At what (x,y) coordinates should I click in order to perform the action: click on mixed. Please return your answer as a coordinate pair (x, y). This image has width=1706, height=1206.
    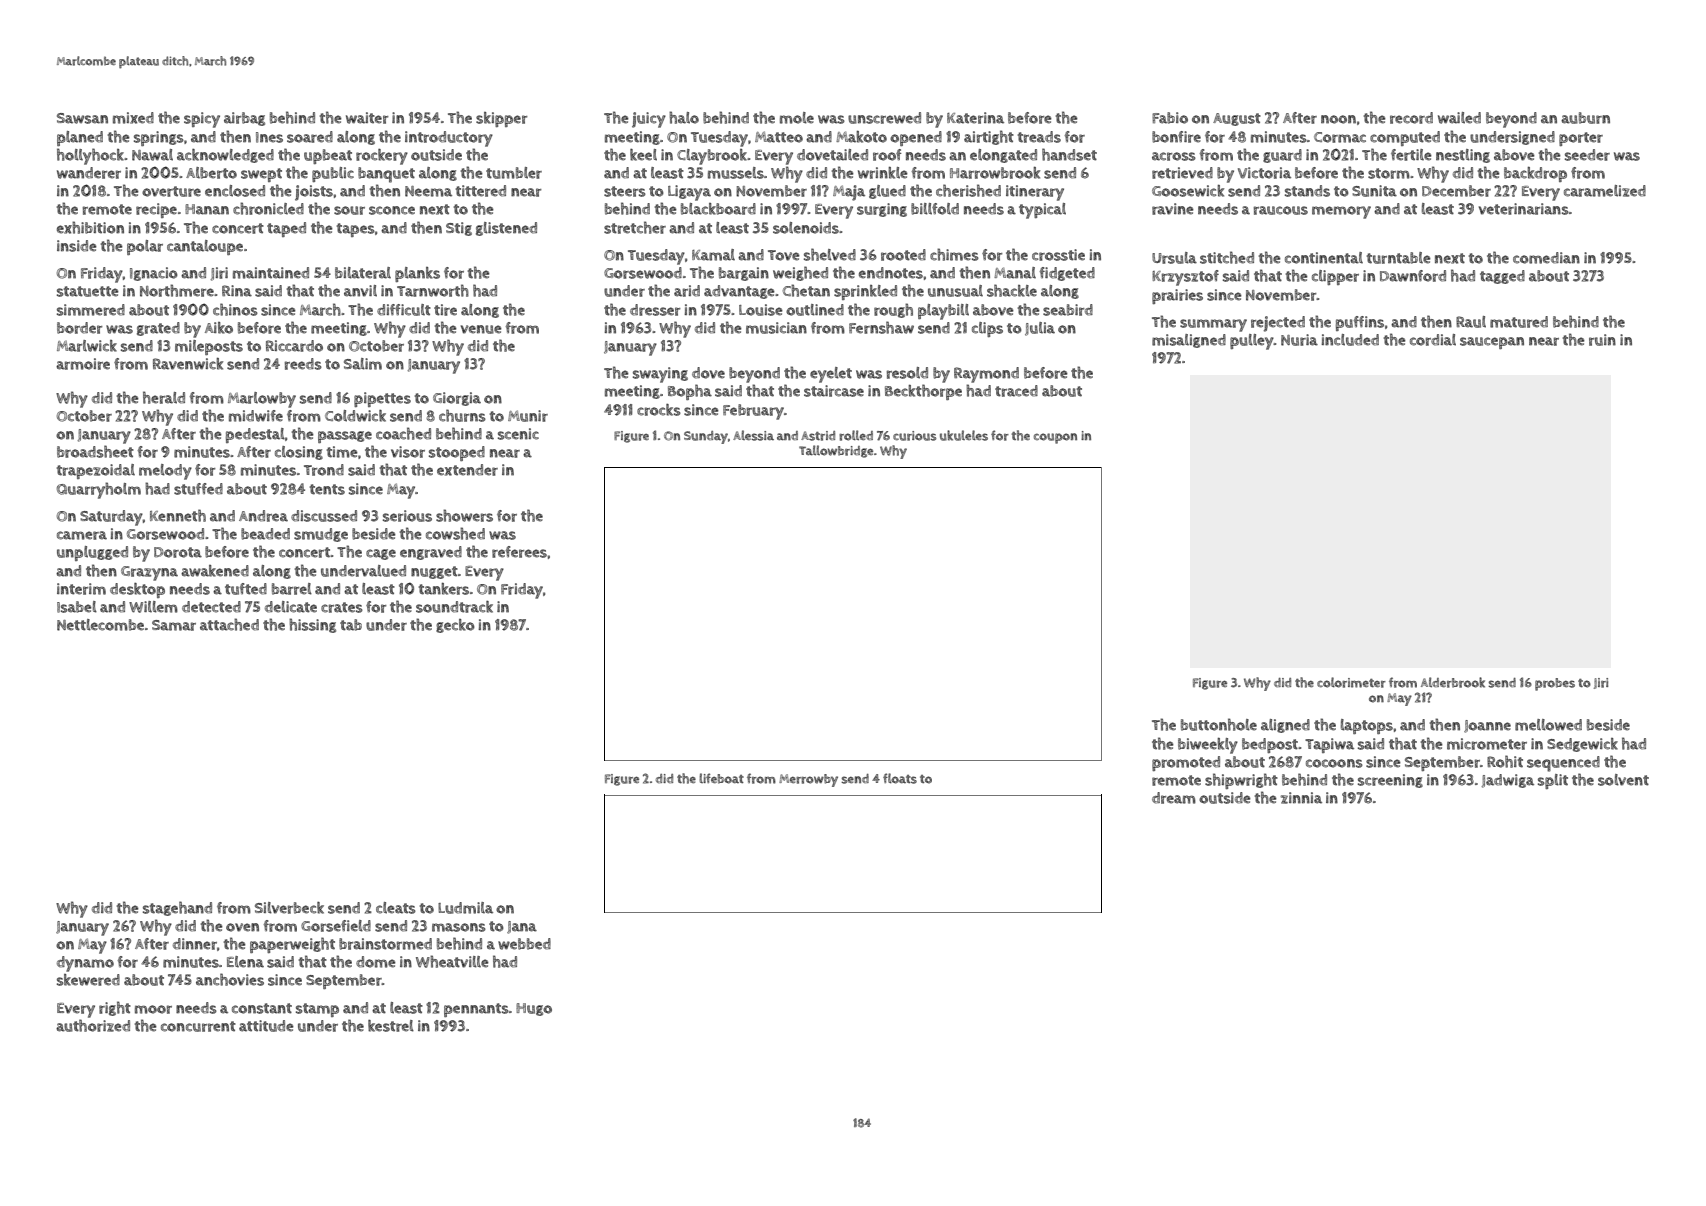
    Looking at the image, I should click on (133, 118).
